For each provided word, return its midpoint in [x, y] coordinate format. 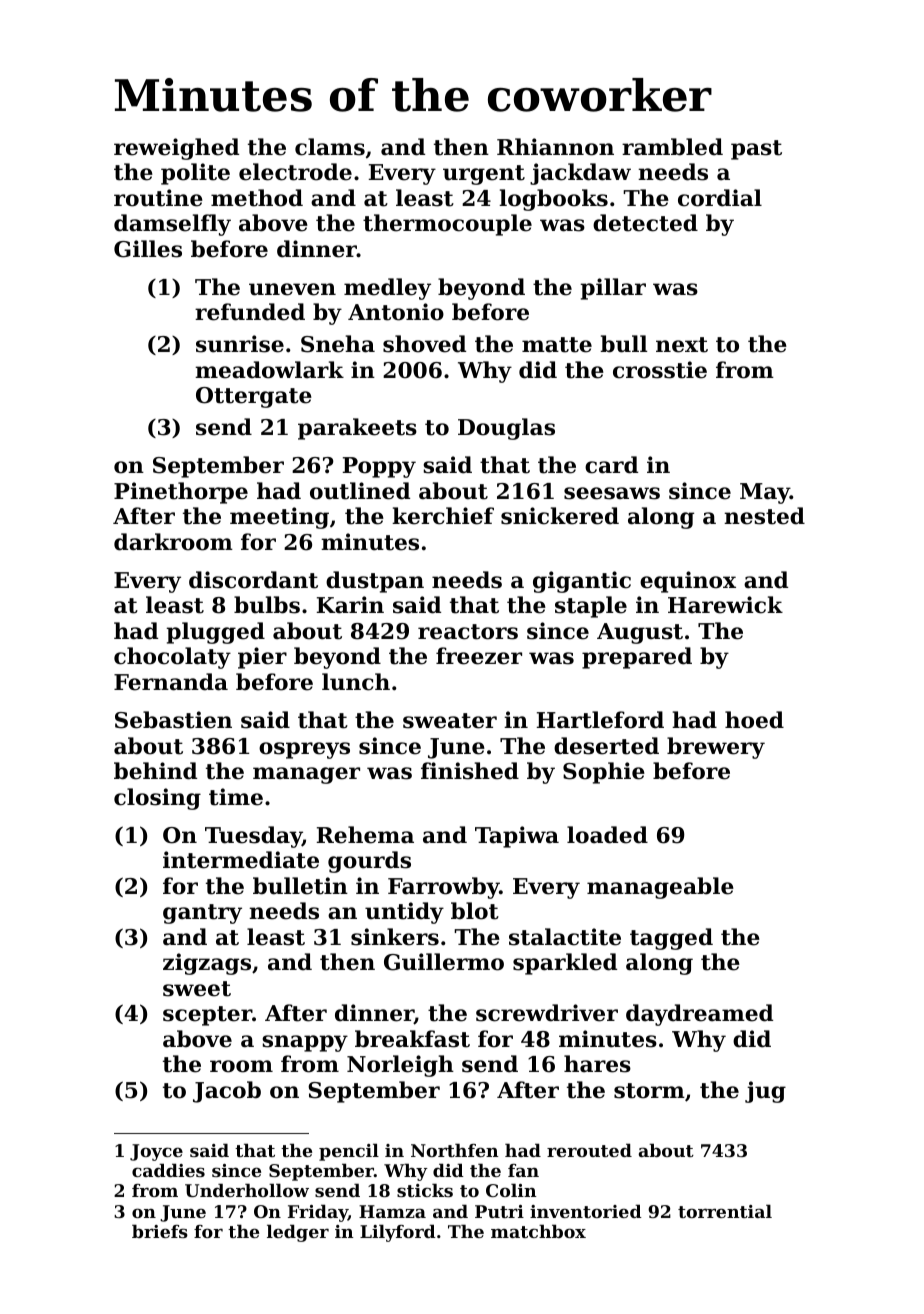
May [765, 493]
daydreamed [699, 1015]
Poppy [379, 467]
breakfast [412, 1039]
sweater [450, 721]
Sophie [604, 773]
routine [158, 198]
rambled [672, 147]
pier [262, 658]
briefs [160, 1231]
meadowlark [269, 370]
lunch [356, 682]
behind [155, 771]
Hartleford [600, 720]
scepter [207, 1016]
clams [330, 147]
